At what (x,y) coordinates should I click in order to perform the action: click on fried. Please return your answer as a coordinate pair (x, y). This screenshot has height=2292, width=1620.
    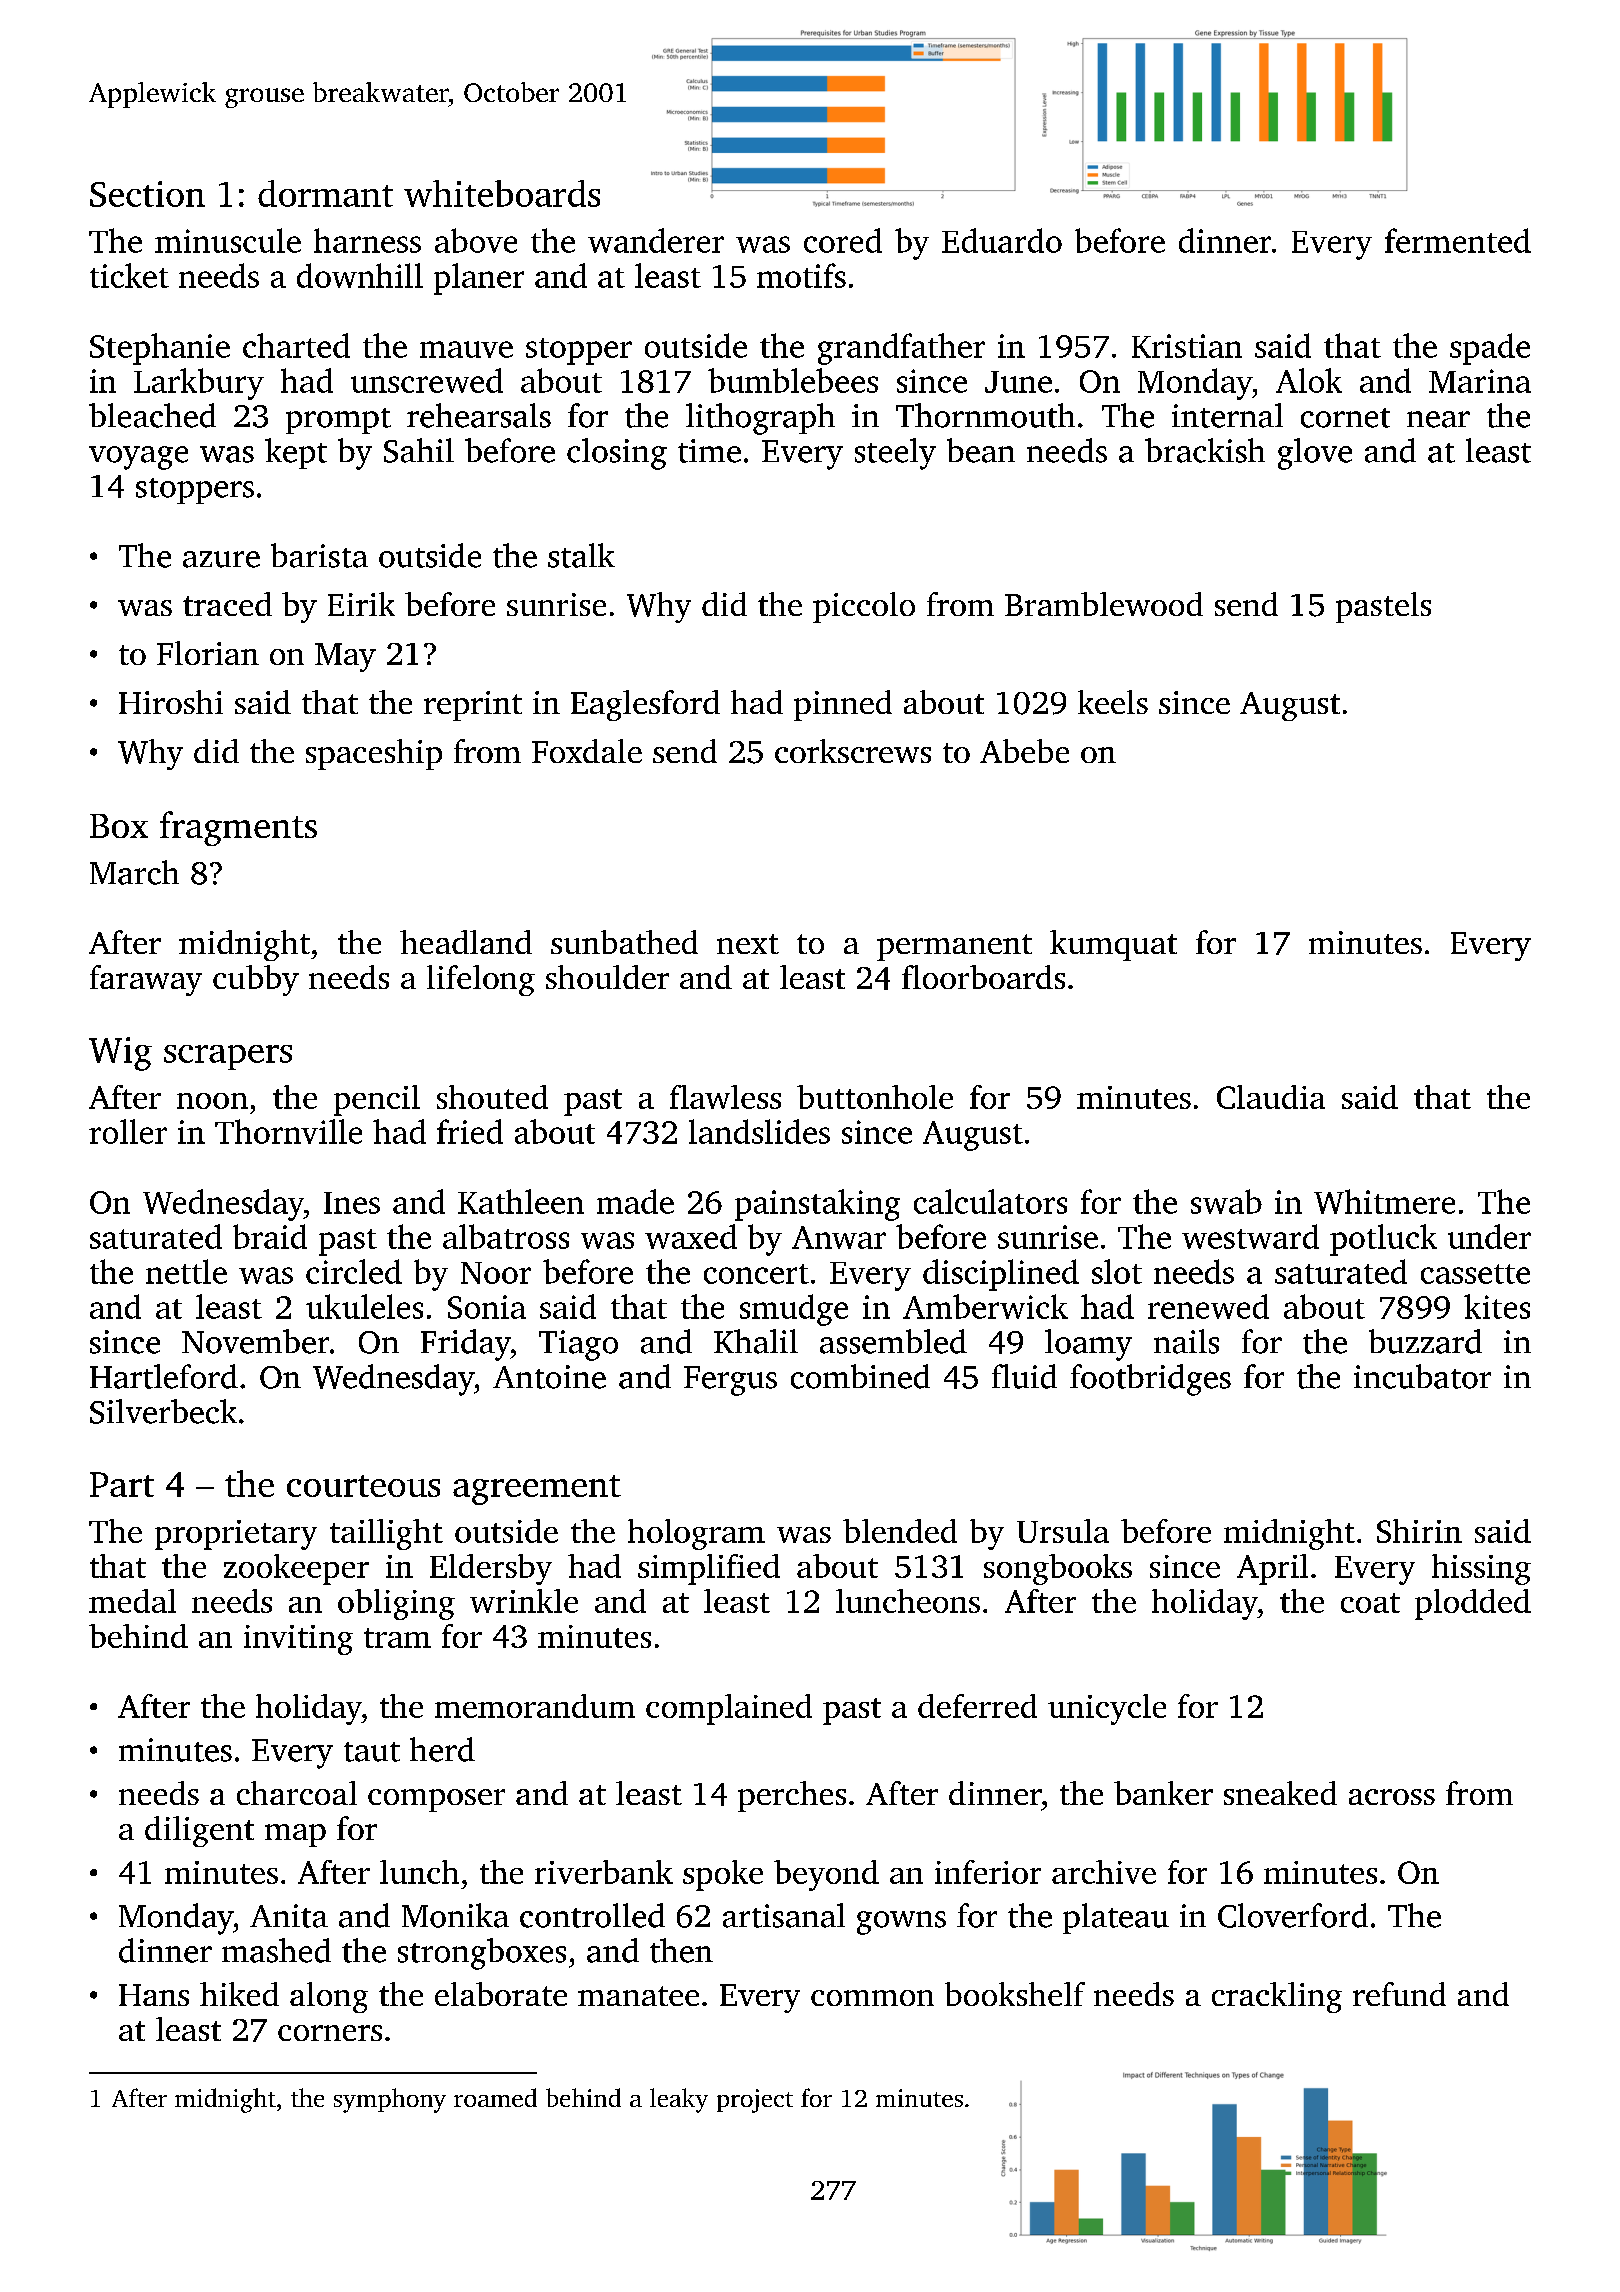
    Looking at the image, I should click on (470, 1131).
